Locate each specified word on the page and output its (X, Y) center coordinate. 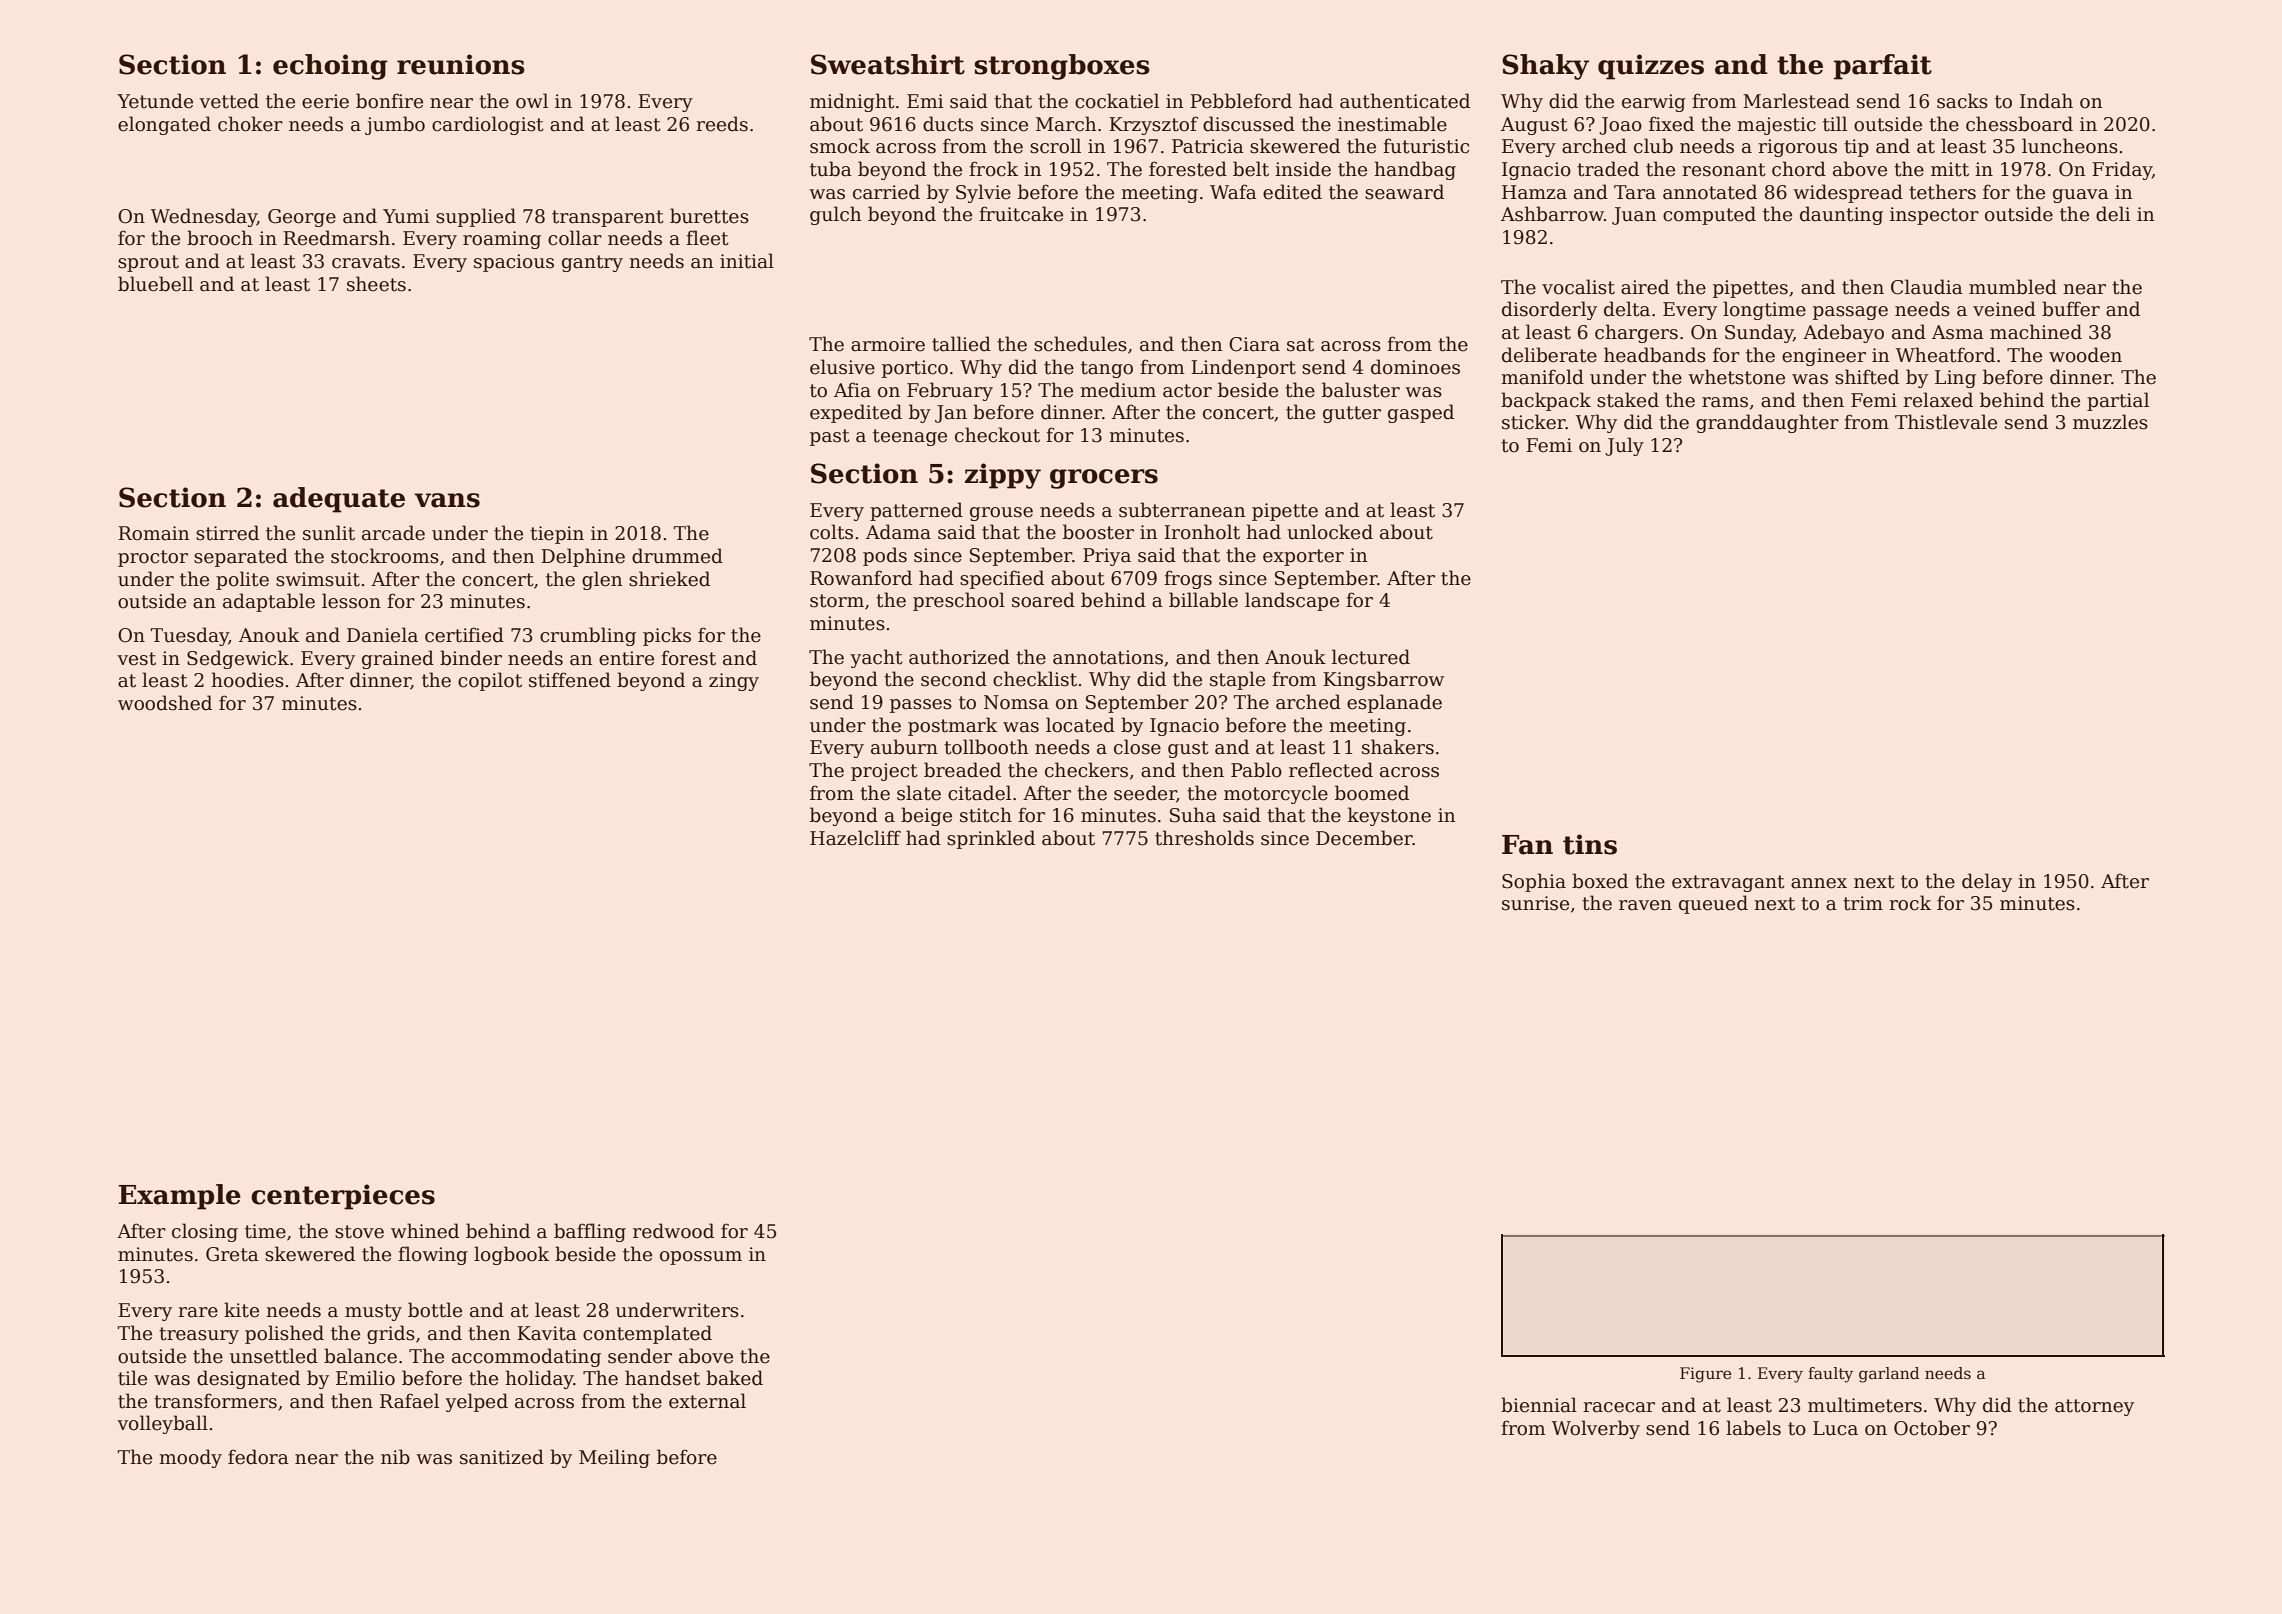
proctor (153, 558)
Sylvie (983, 193)
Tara (1635, 192)
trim (1863, 903)
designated (248, 1379)
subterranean (1182, 510)
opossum (701, 1258)
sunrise (1535, 903)
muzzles (2110, 422)
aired (1645, 287)
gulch (835, 215)
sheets (376, 284)
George (302, 218)
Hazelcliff (855, 838)
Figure (1705, 1375)
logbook (511, 1255)
